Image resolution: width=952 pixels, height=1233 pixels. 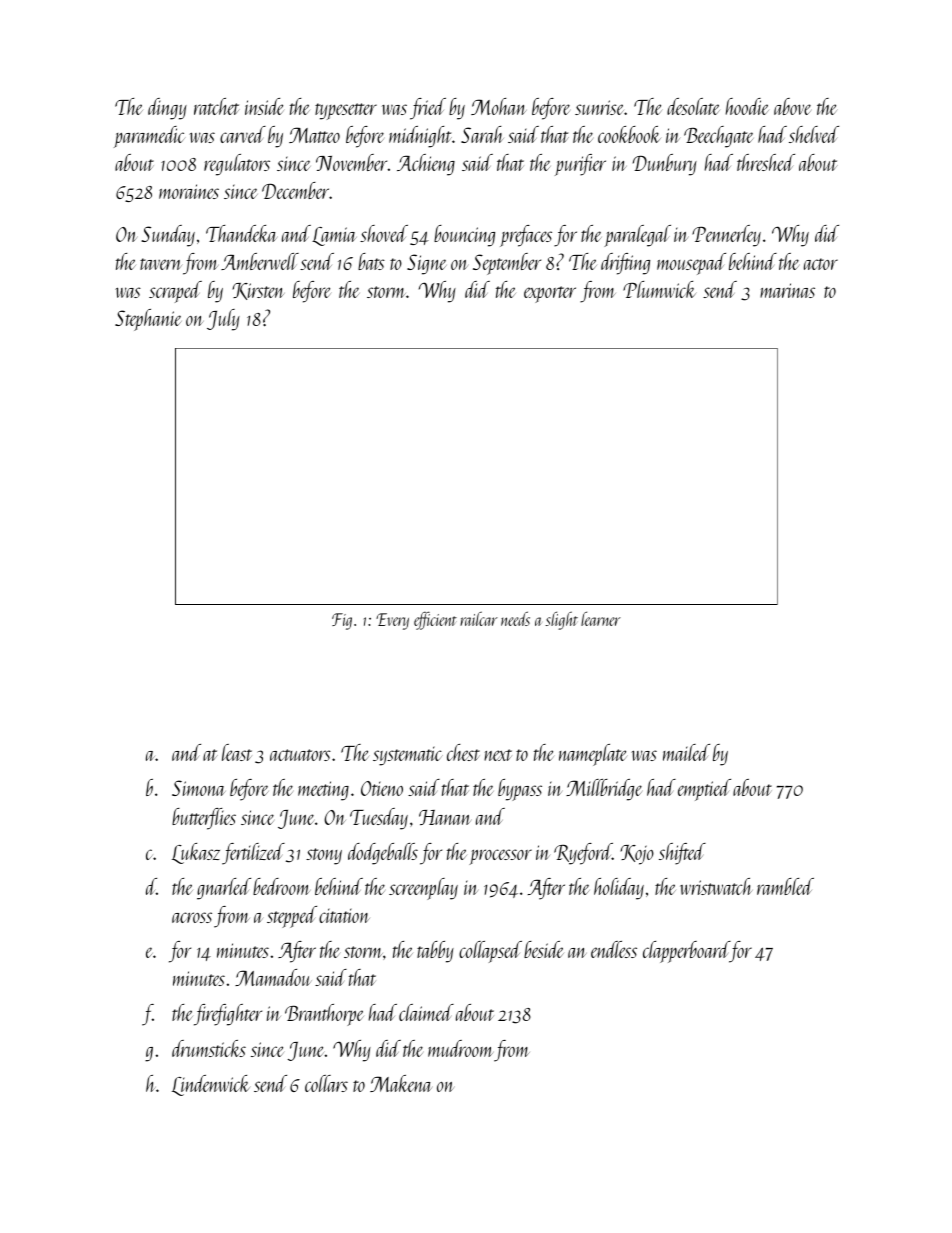 I want to click on firefighter, so click(x=228, y=1015).
